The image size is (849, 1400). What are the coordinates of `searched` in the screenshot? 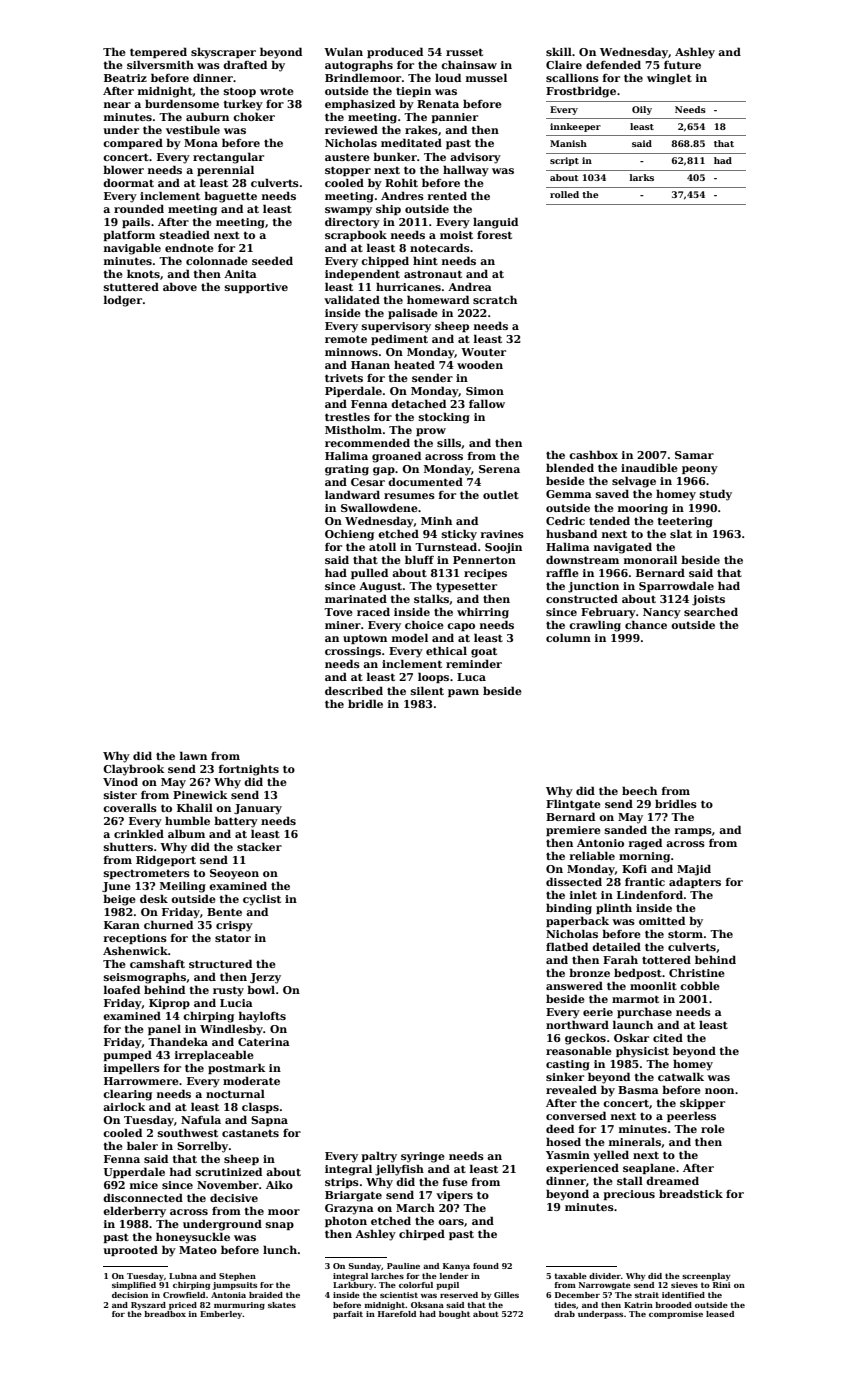 It's located at (711, 611).
